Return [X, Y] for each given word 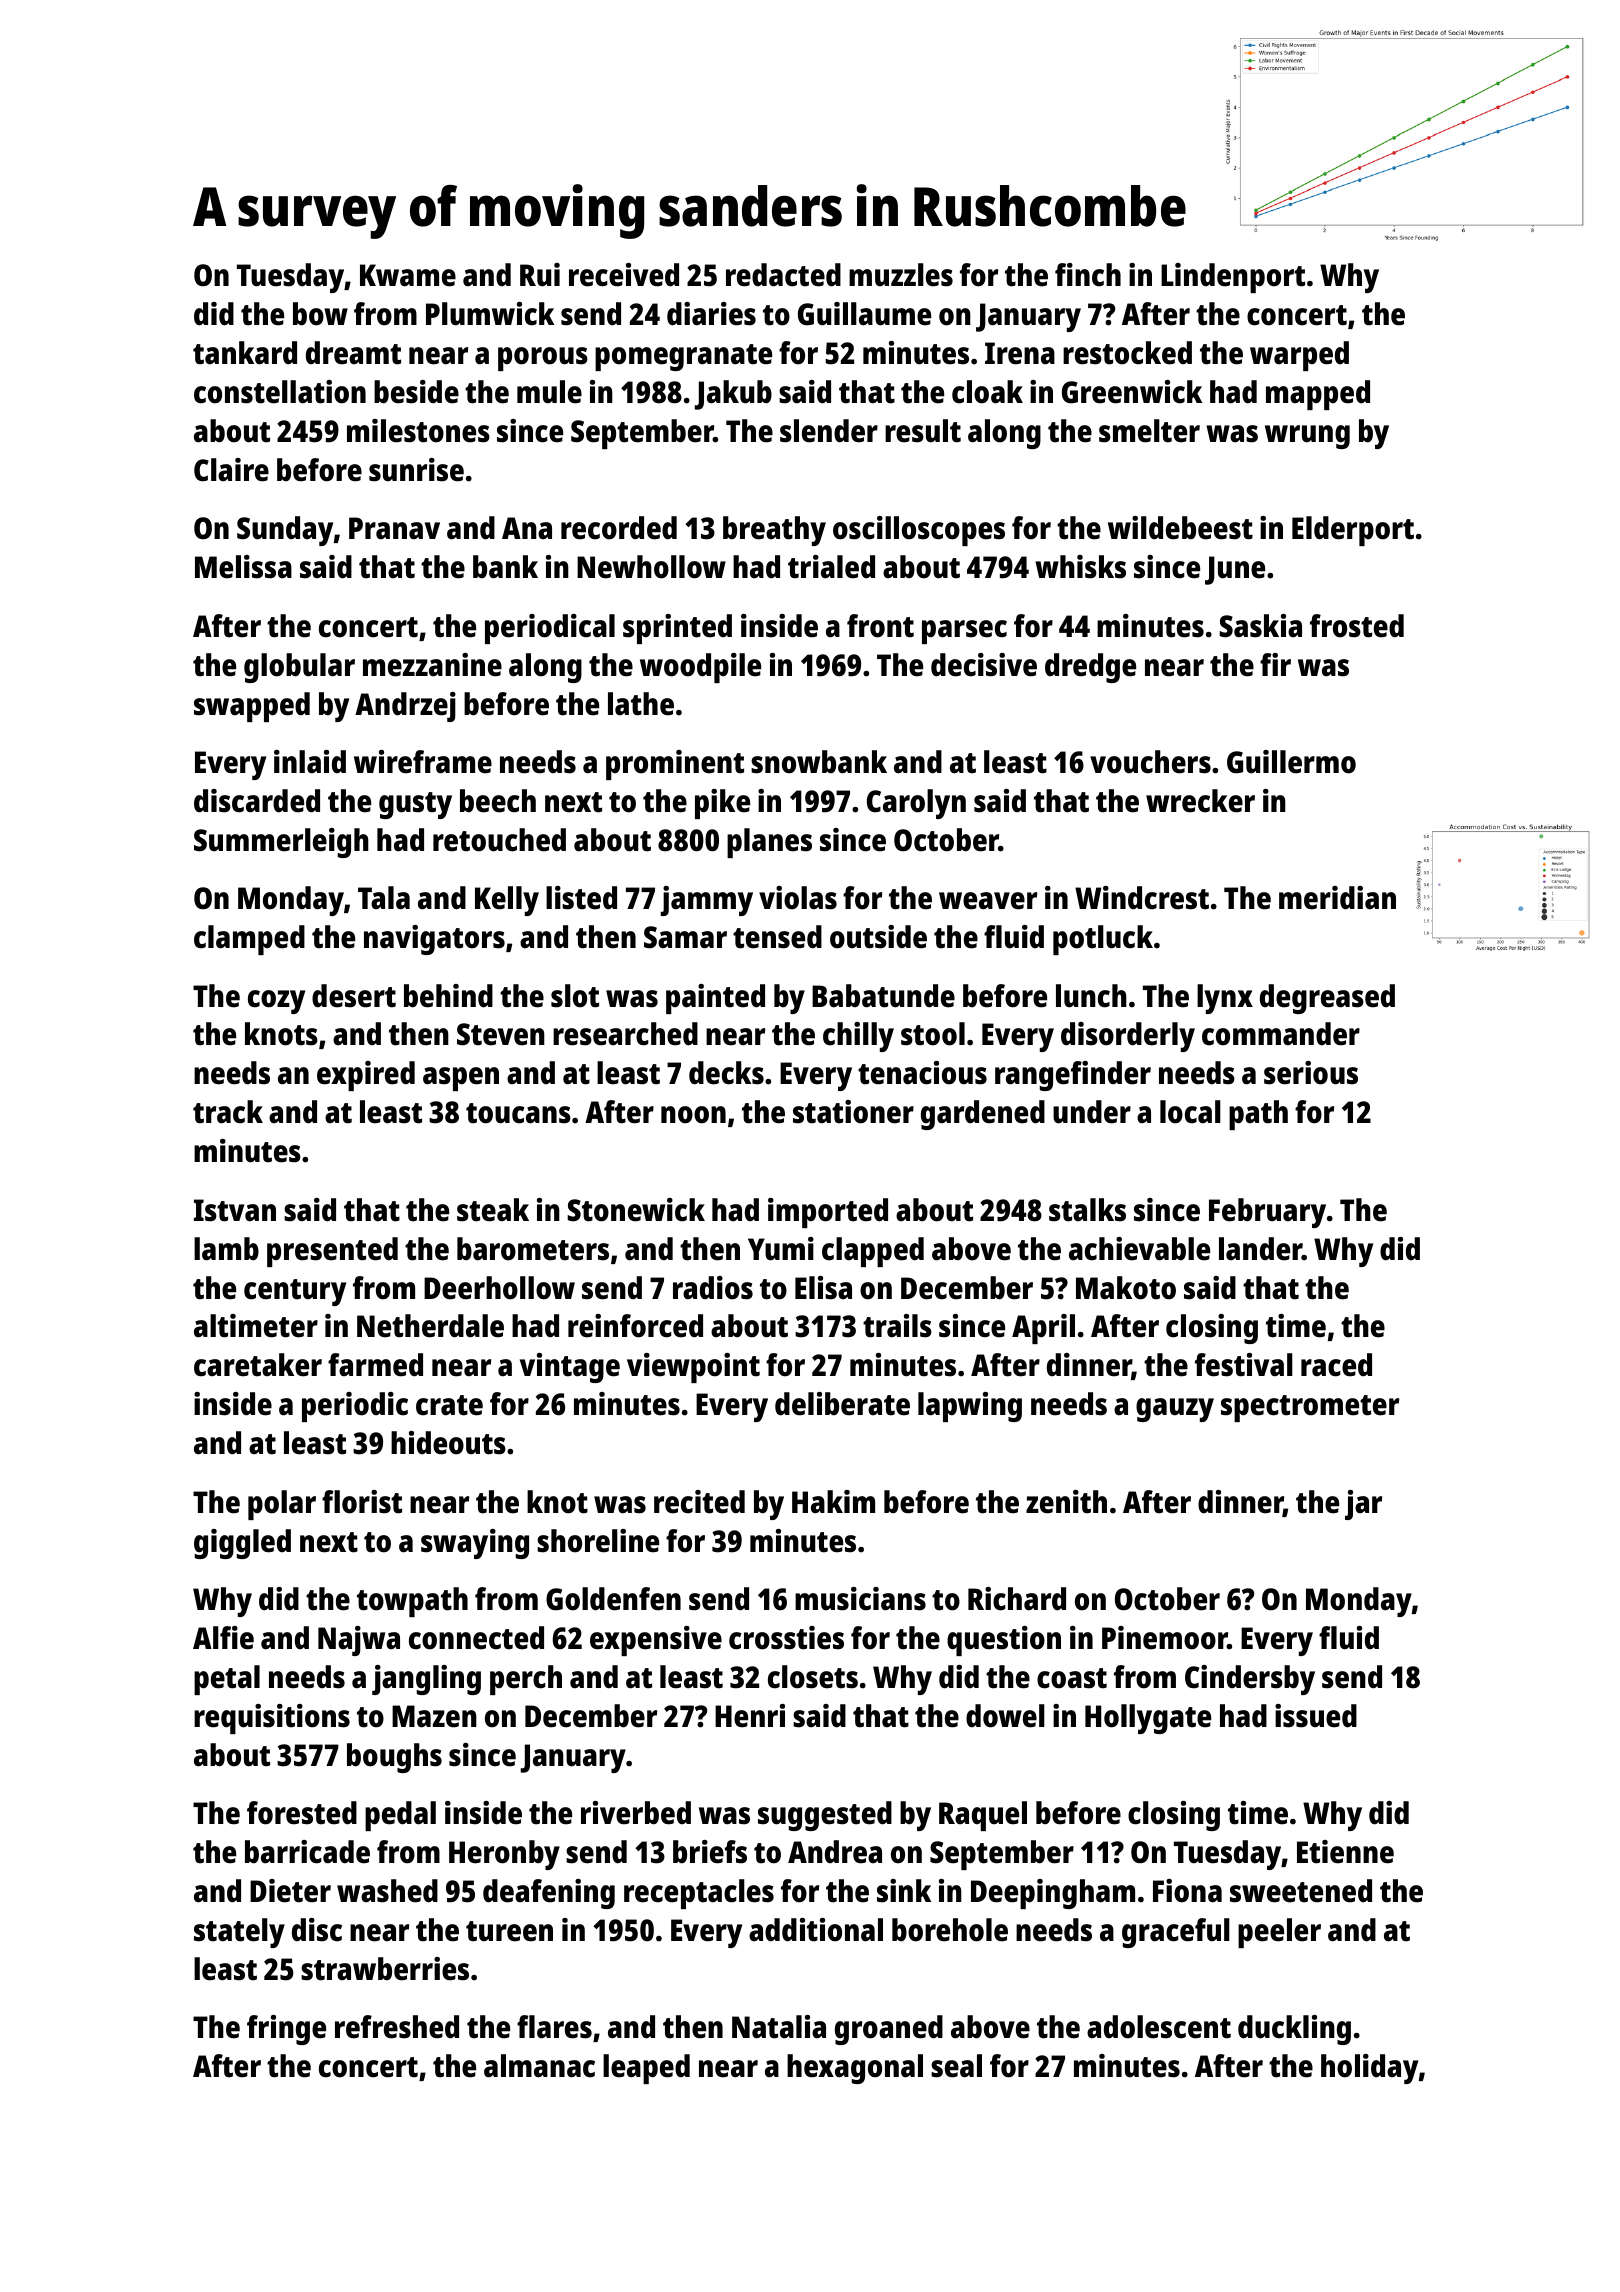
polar [282, 1505]
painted [715, 999]
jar [1363, 1505]
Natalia [779, 2027]
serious [1311, 1073]
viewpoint [693, 1368]
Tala [384, 898]
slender [829, 431]
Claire [231, 470]
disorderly [1128, 1037]
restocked [1127, 353]
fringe [286, 2030]
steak [493, 1210]
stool [933, 1034]
